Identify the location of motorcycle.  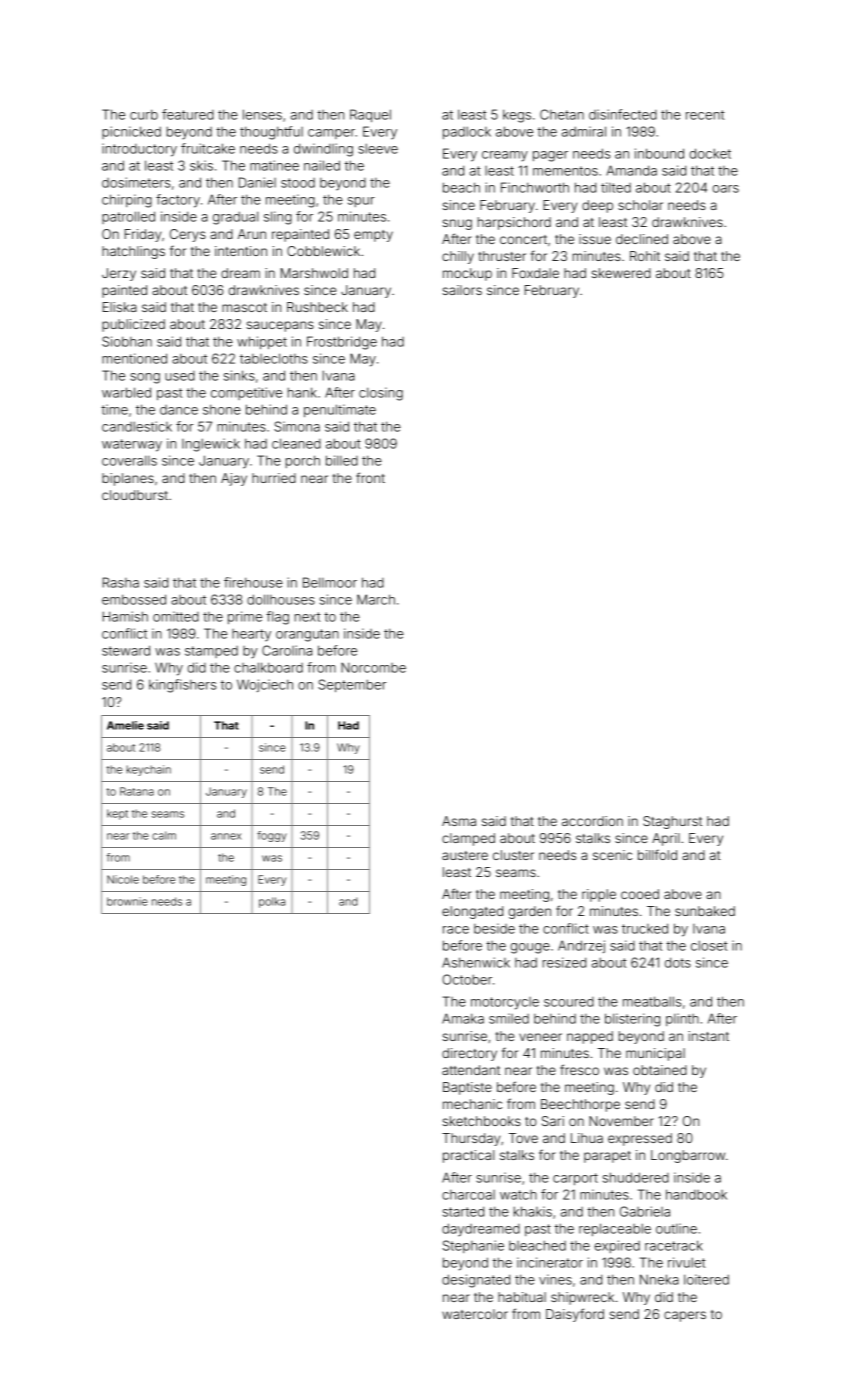
(505, 1003).
